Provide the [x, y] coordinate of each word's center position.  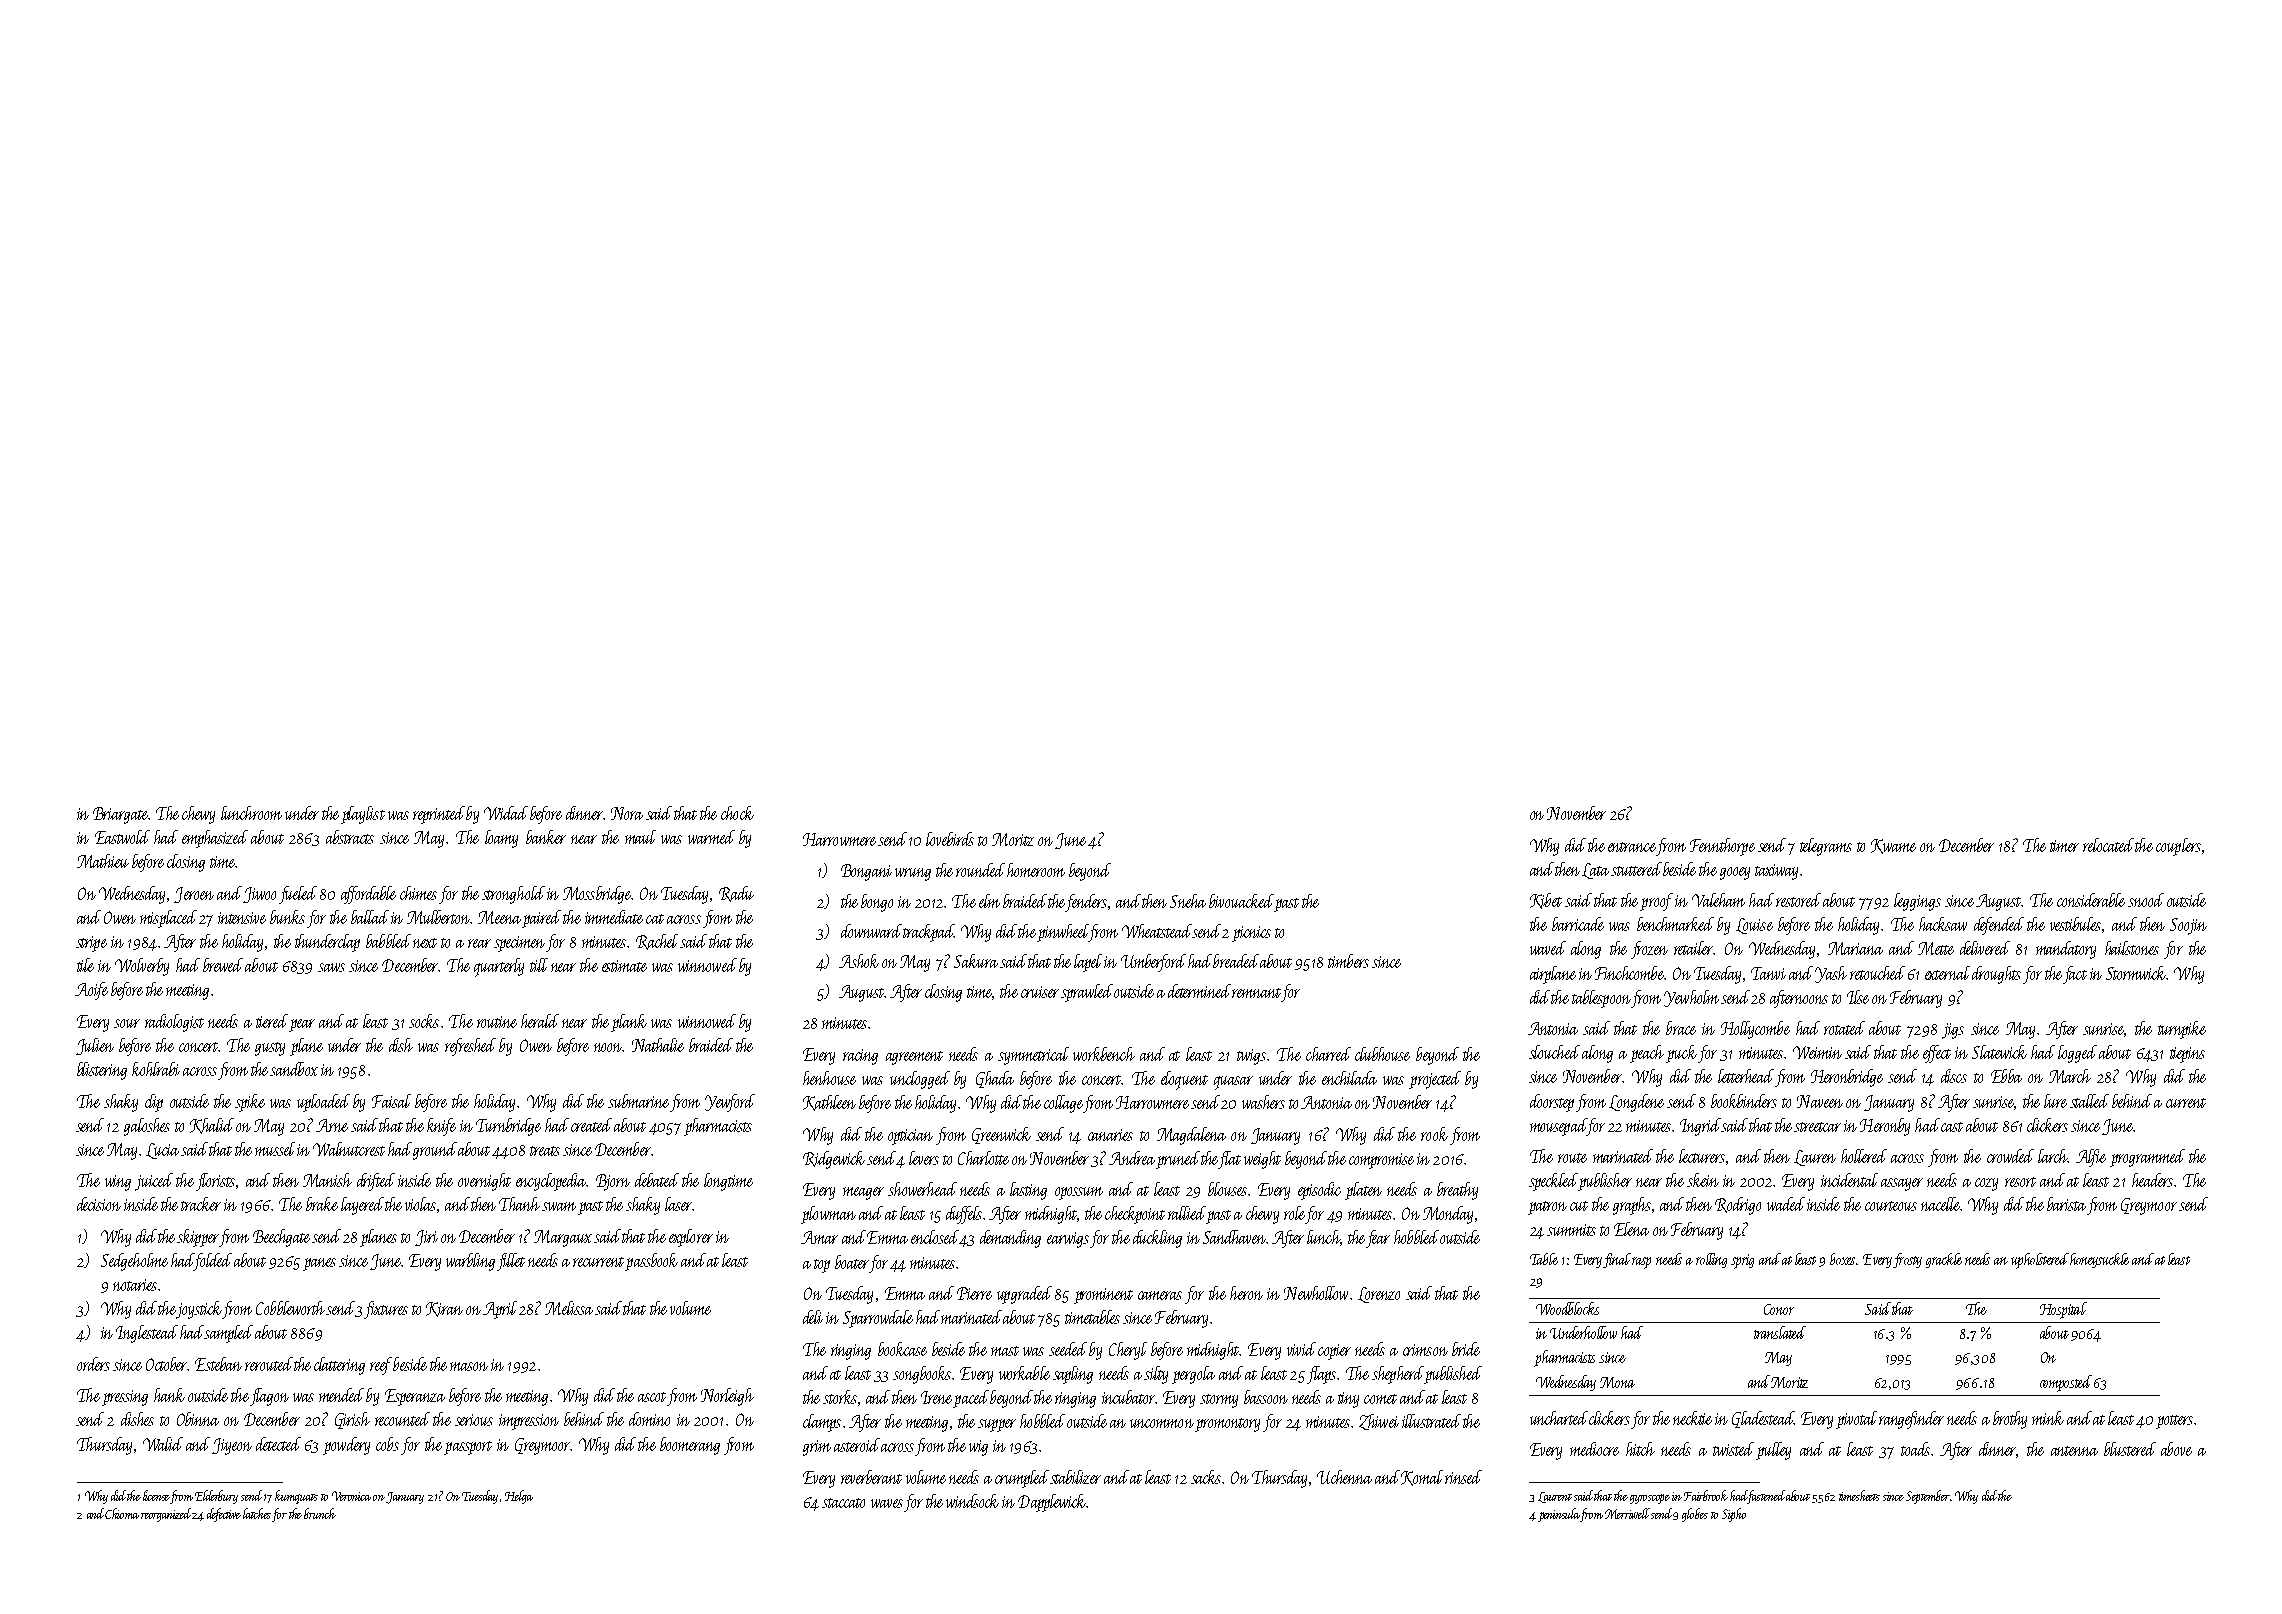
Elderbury [216, 1497]
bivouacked [1241, 901]
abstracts [350, 837]
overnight [484, 1182]
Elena [1631, 1229]
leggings [1917, 902]
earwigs [1068, 1240]
